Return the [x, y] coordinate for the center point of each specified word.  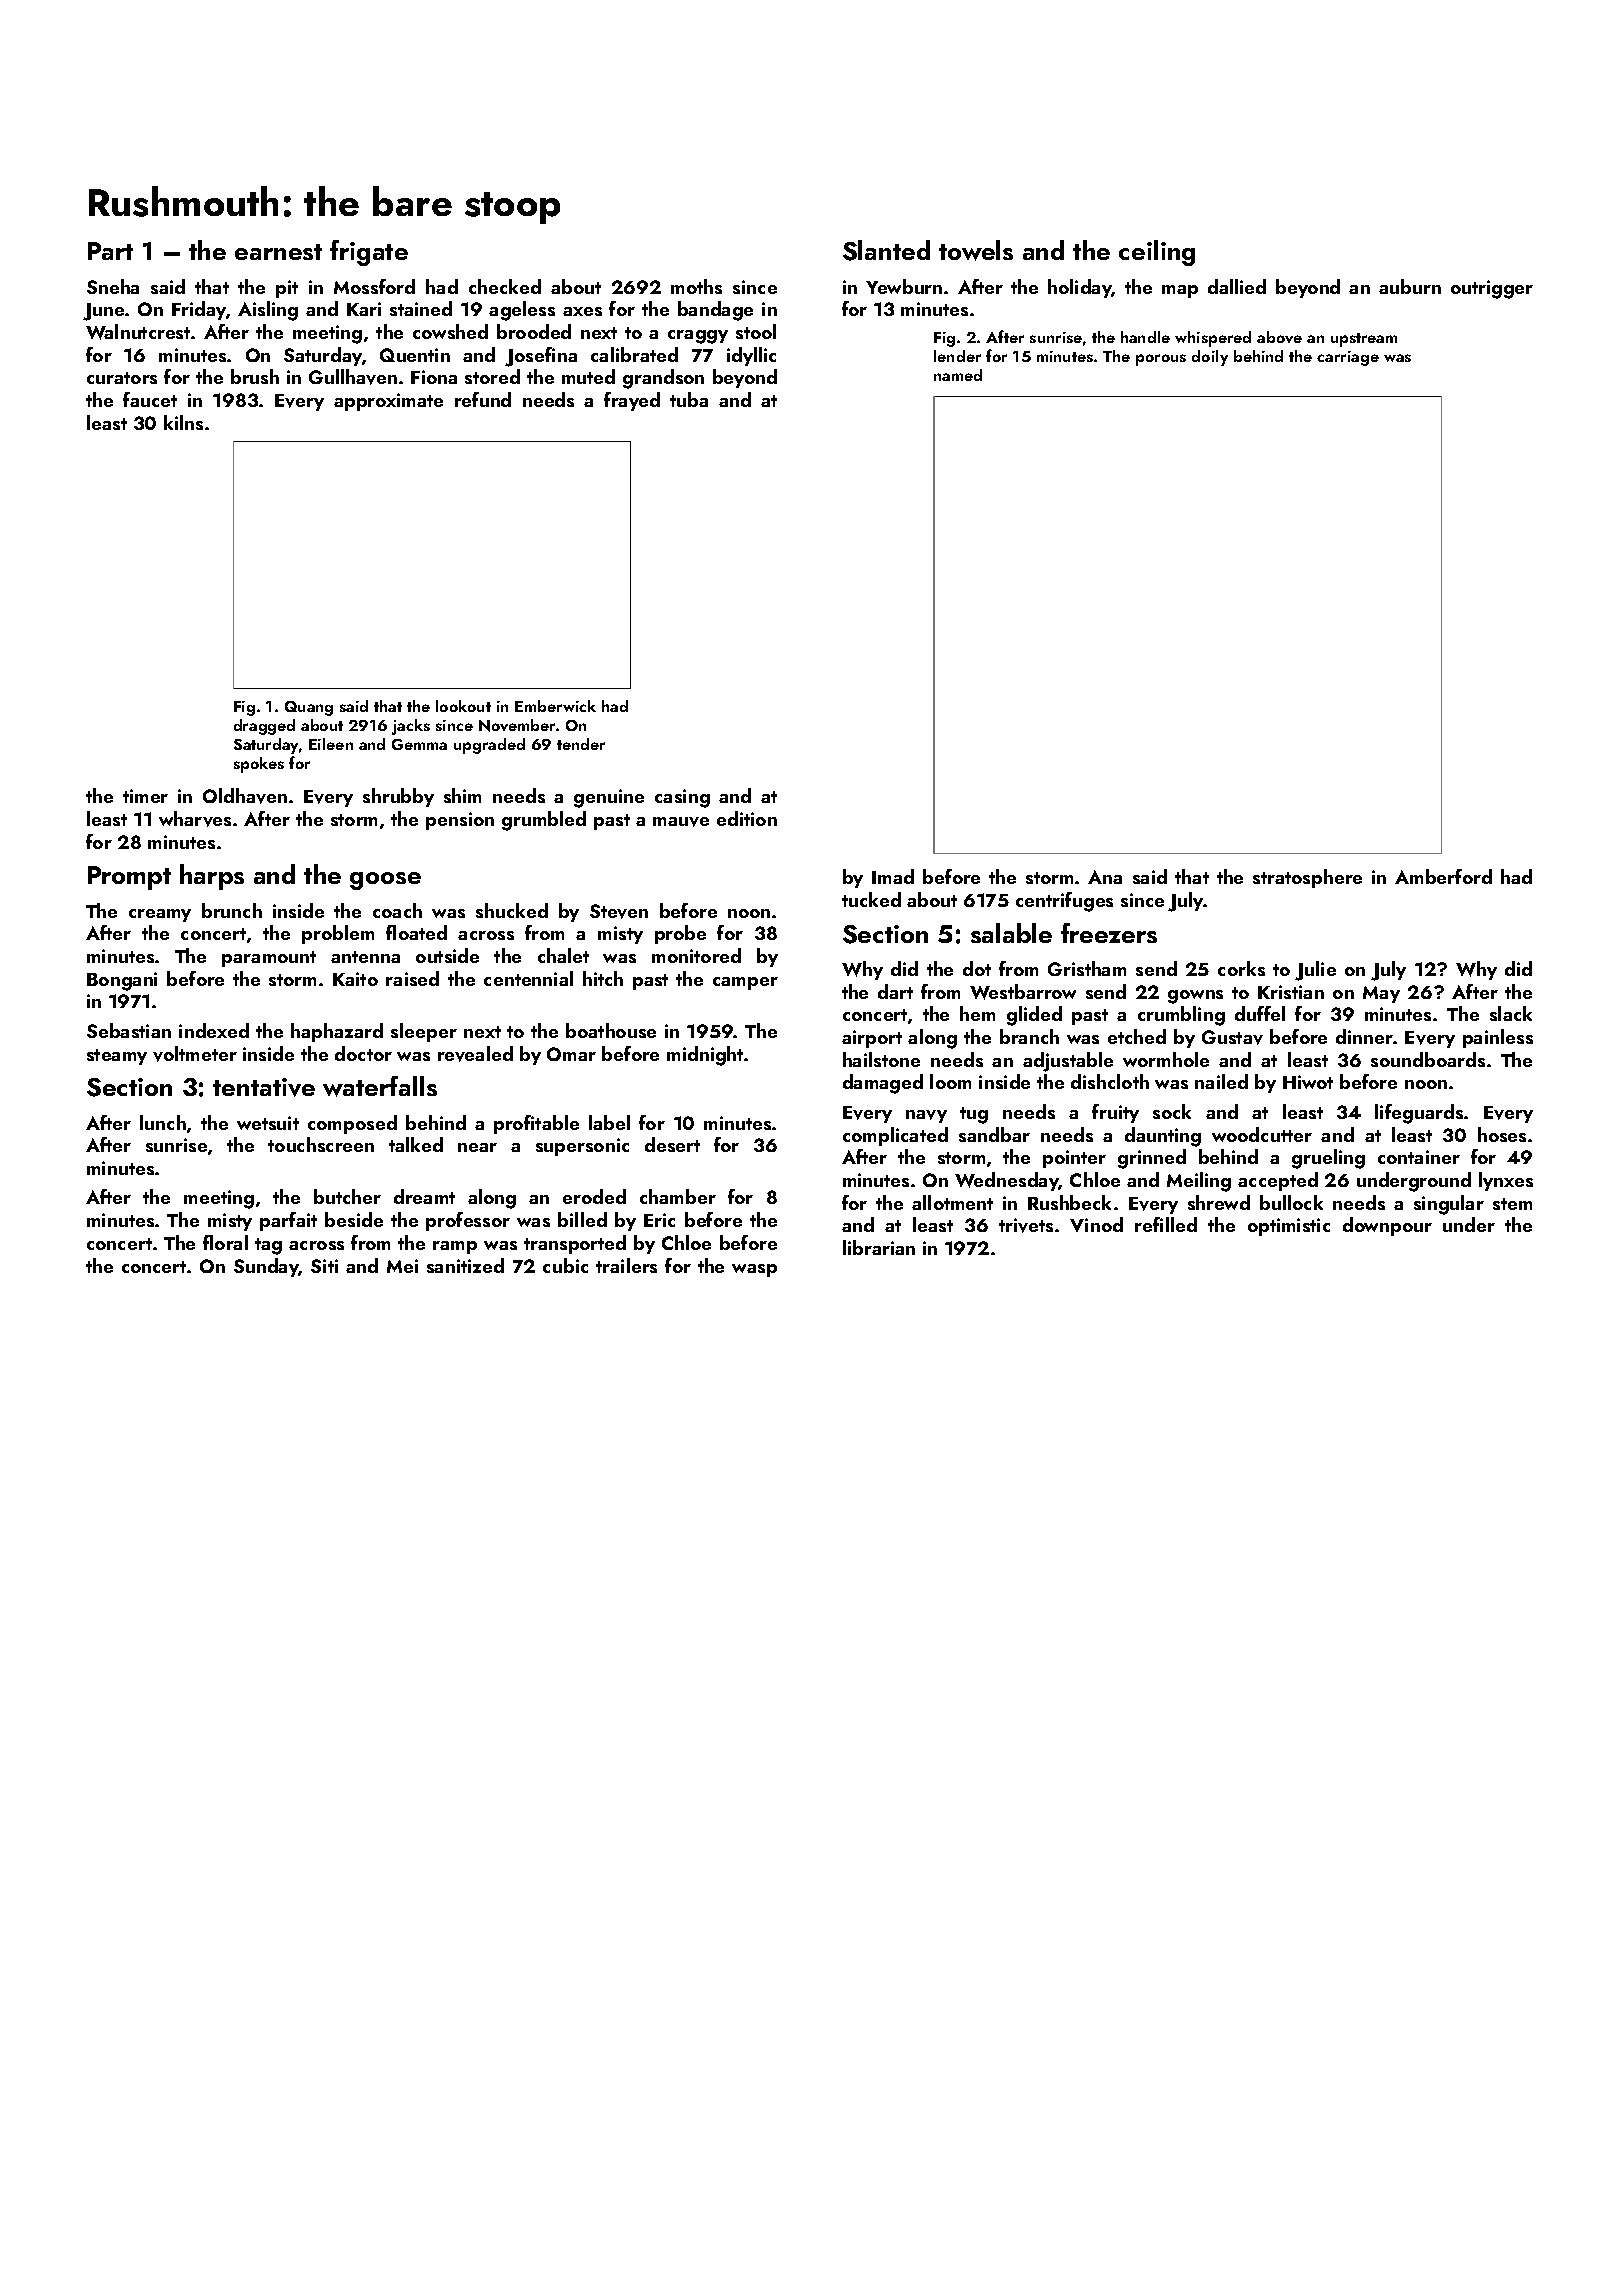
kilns [183, 422]
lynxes [1506, 1181]
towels [976, 250]
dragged [264, 727]
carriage [1348, 358]
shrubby [398, 797]
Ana [1105, 877]
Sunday [266, 1267]
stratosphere [1307, 878]
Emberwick [555, 706]
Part [110, 251]
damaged [883, 1084]
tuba [689, 399]
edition [747, 818]
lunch [163, 1122]
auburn [1410, 286]
